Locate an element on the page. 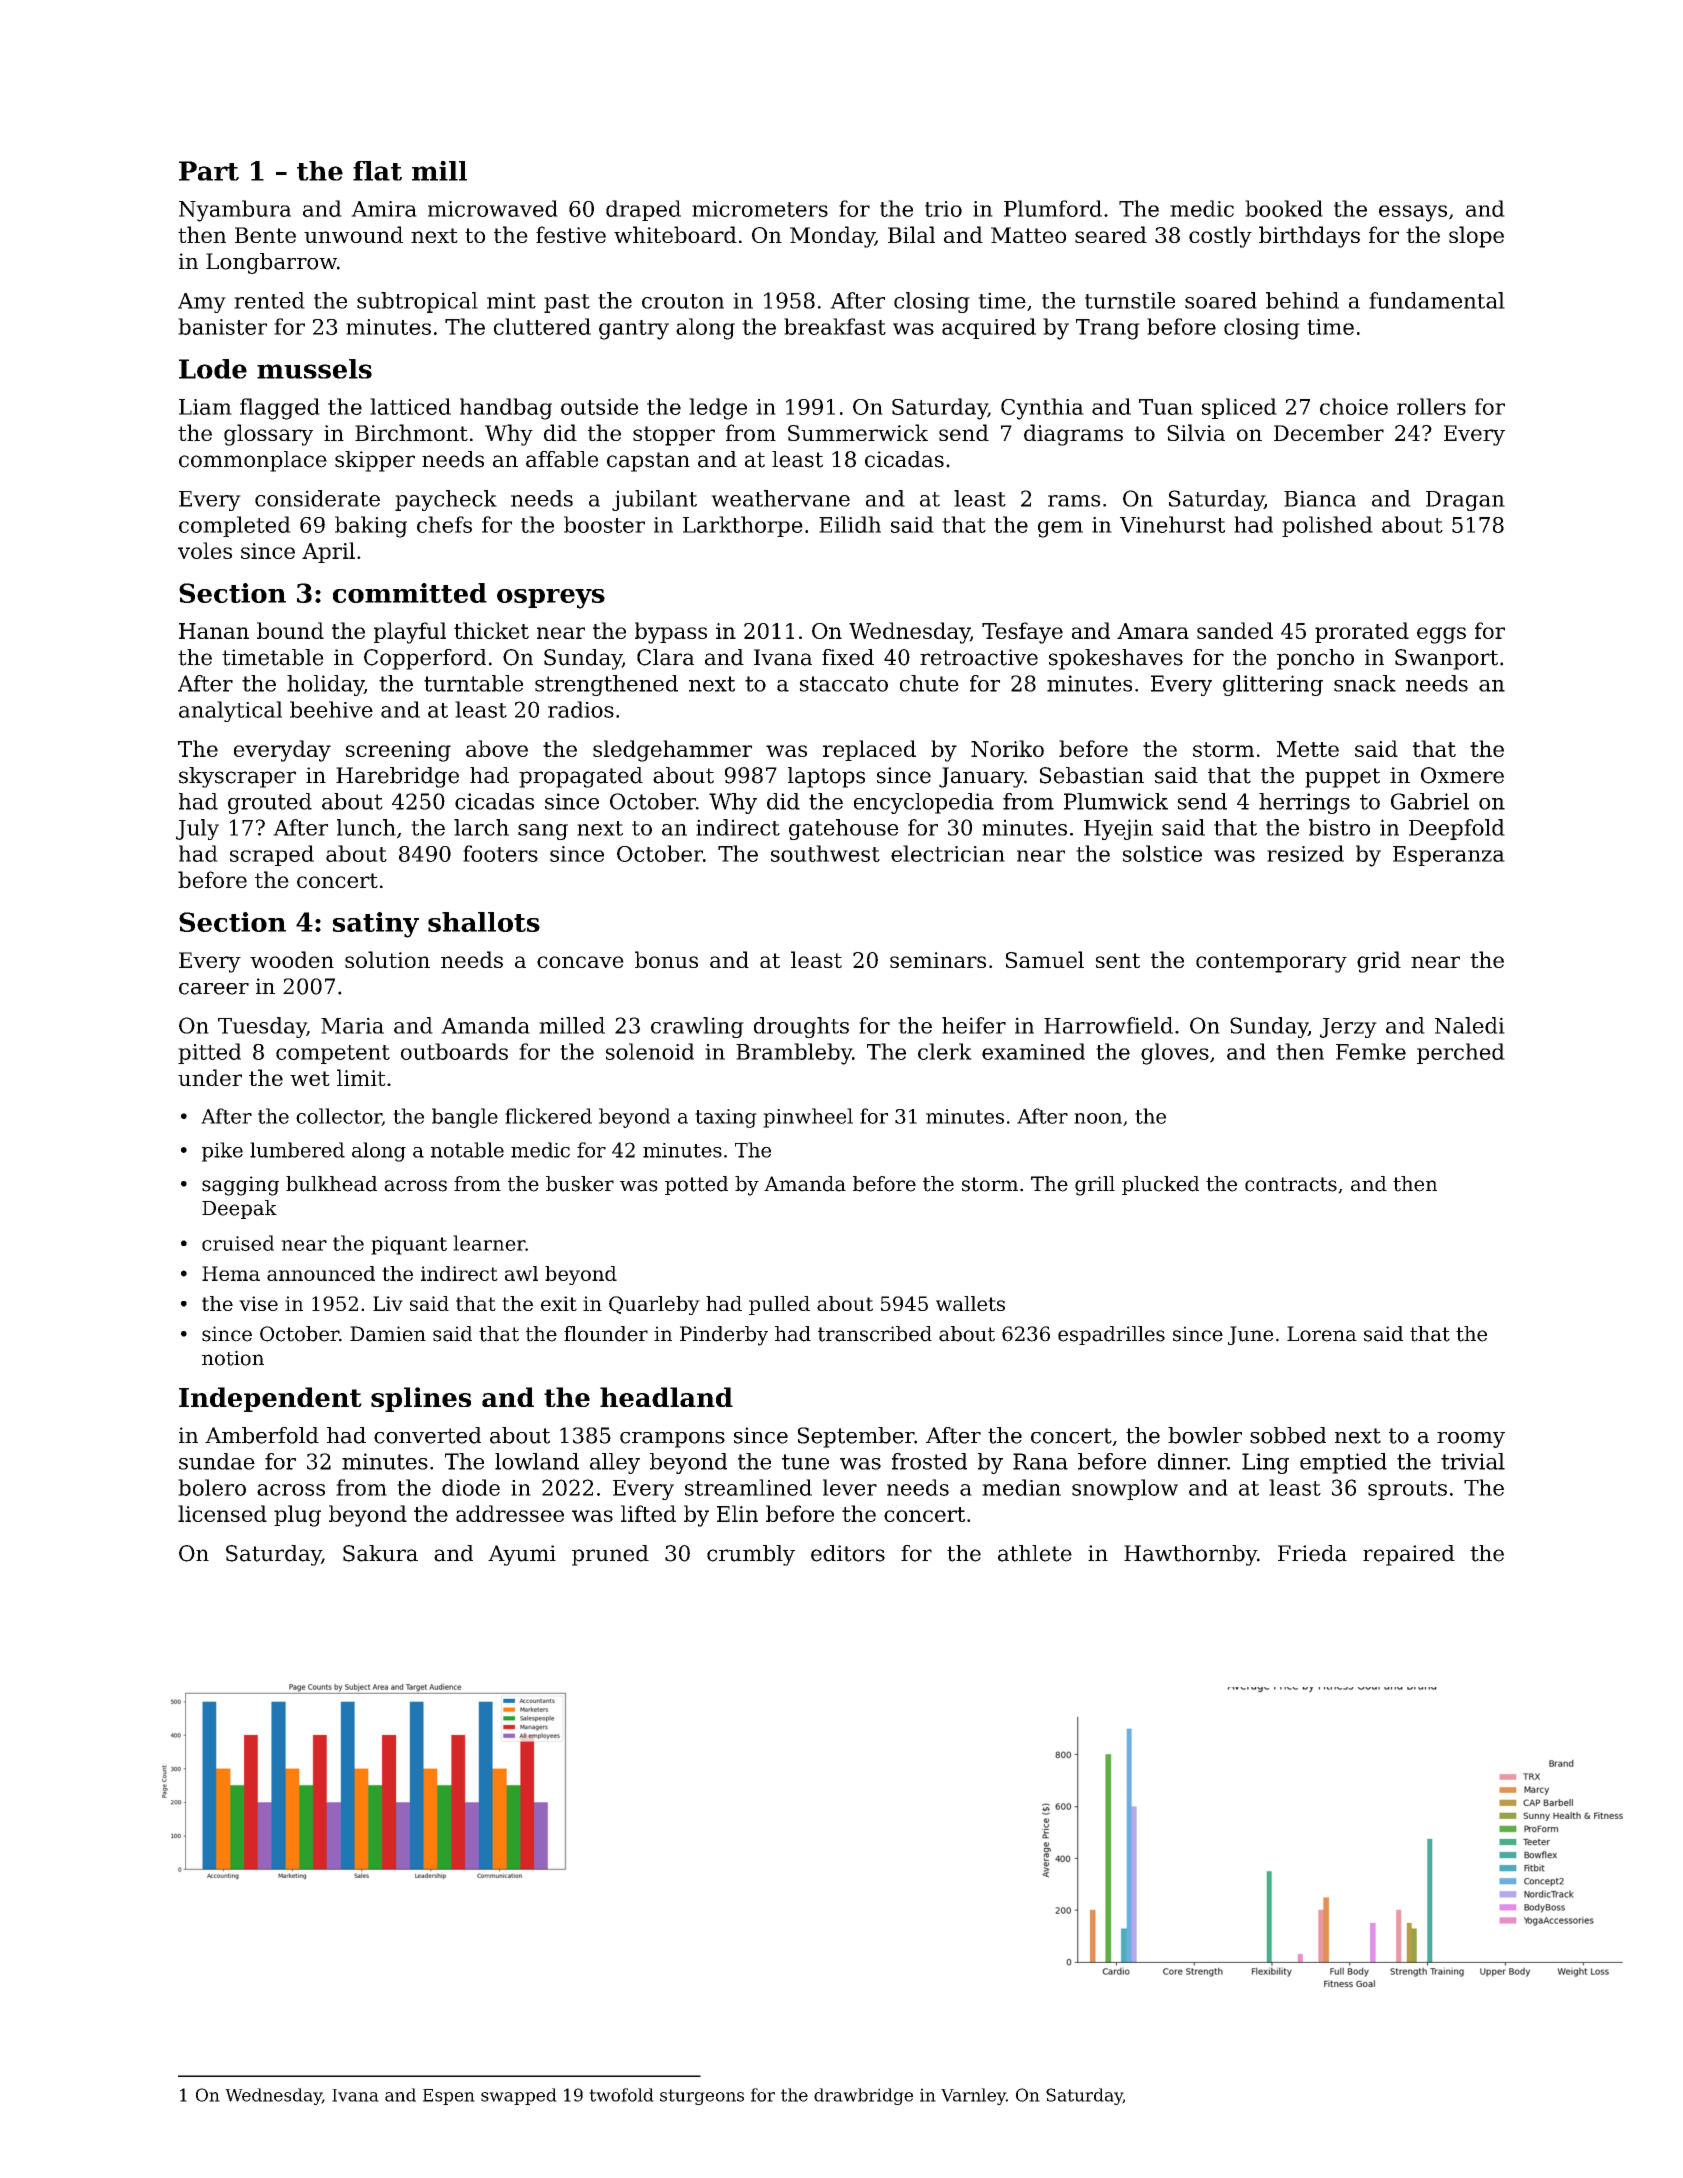 This image has width=1683, height=2178. Espen is located at coordinates (449, 2097).
